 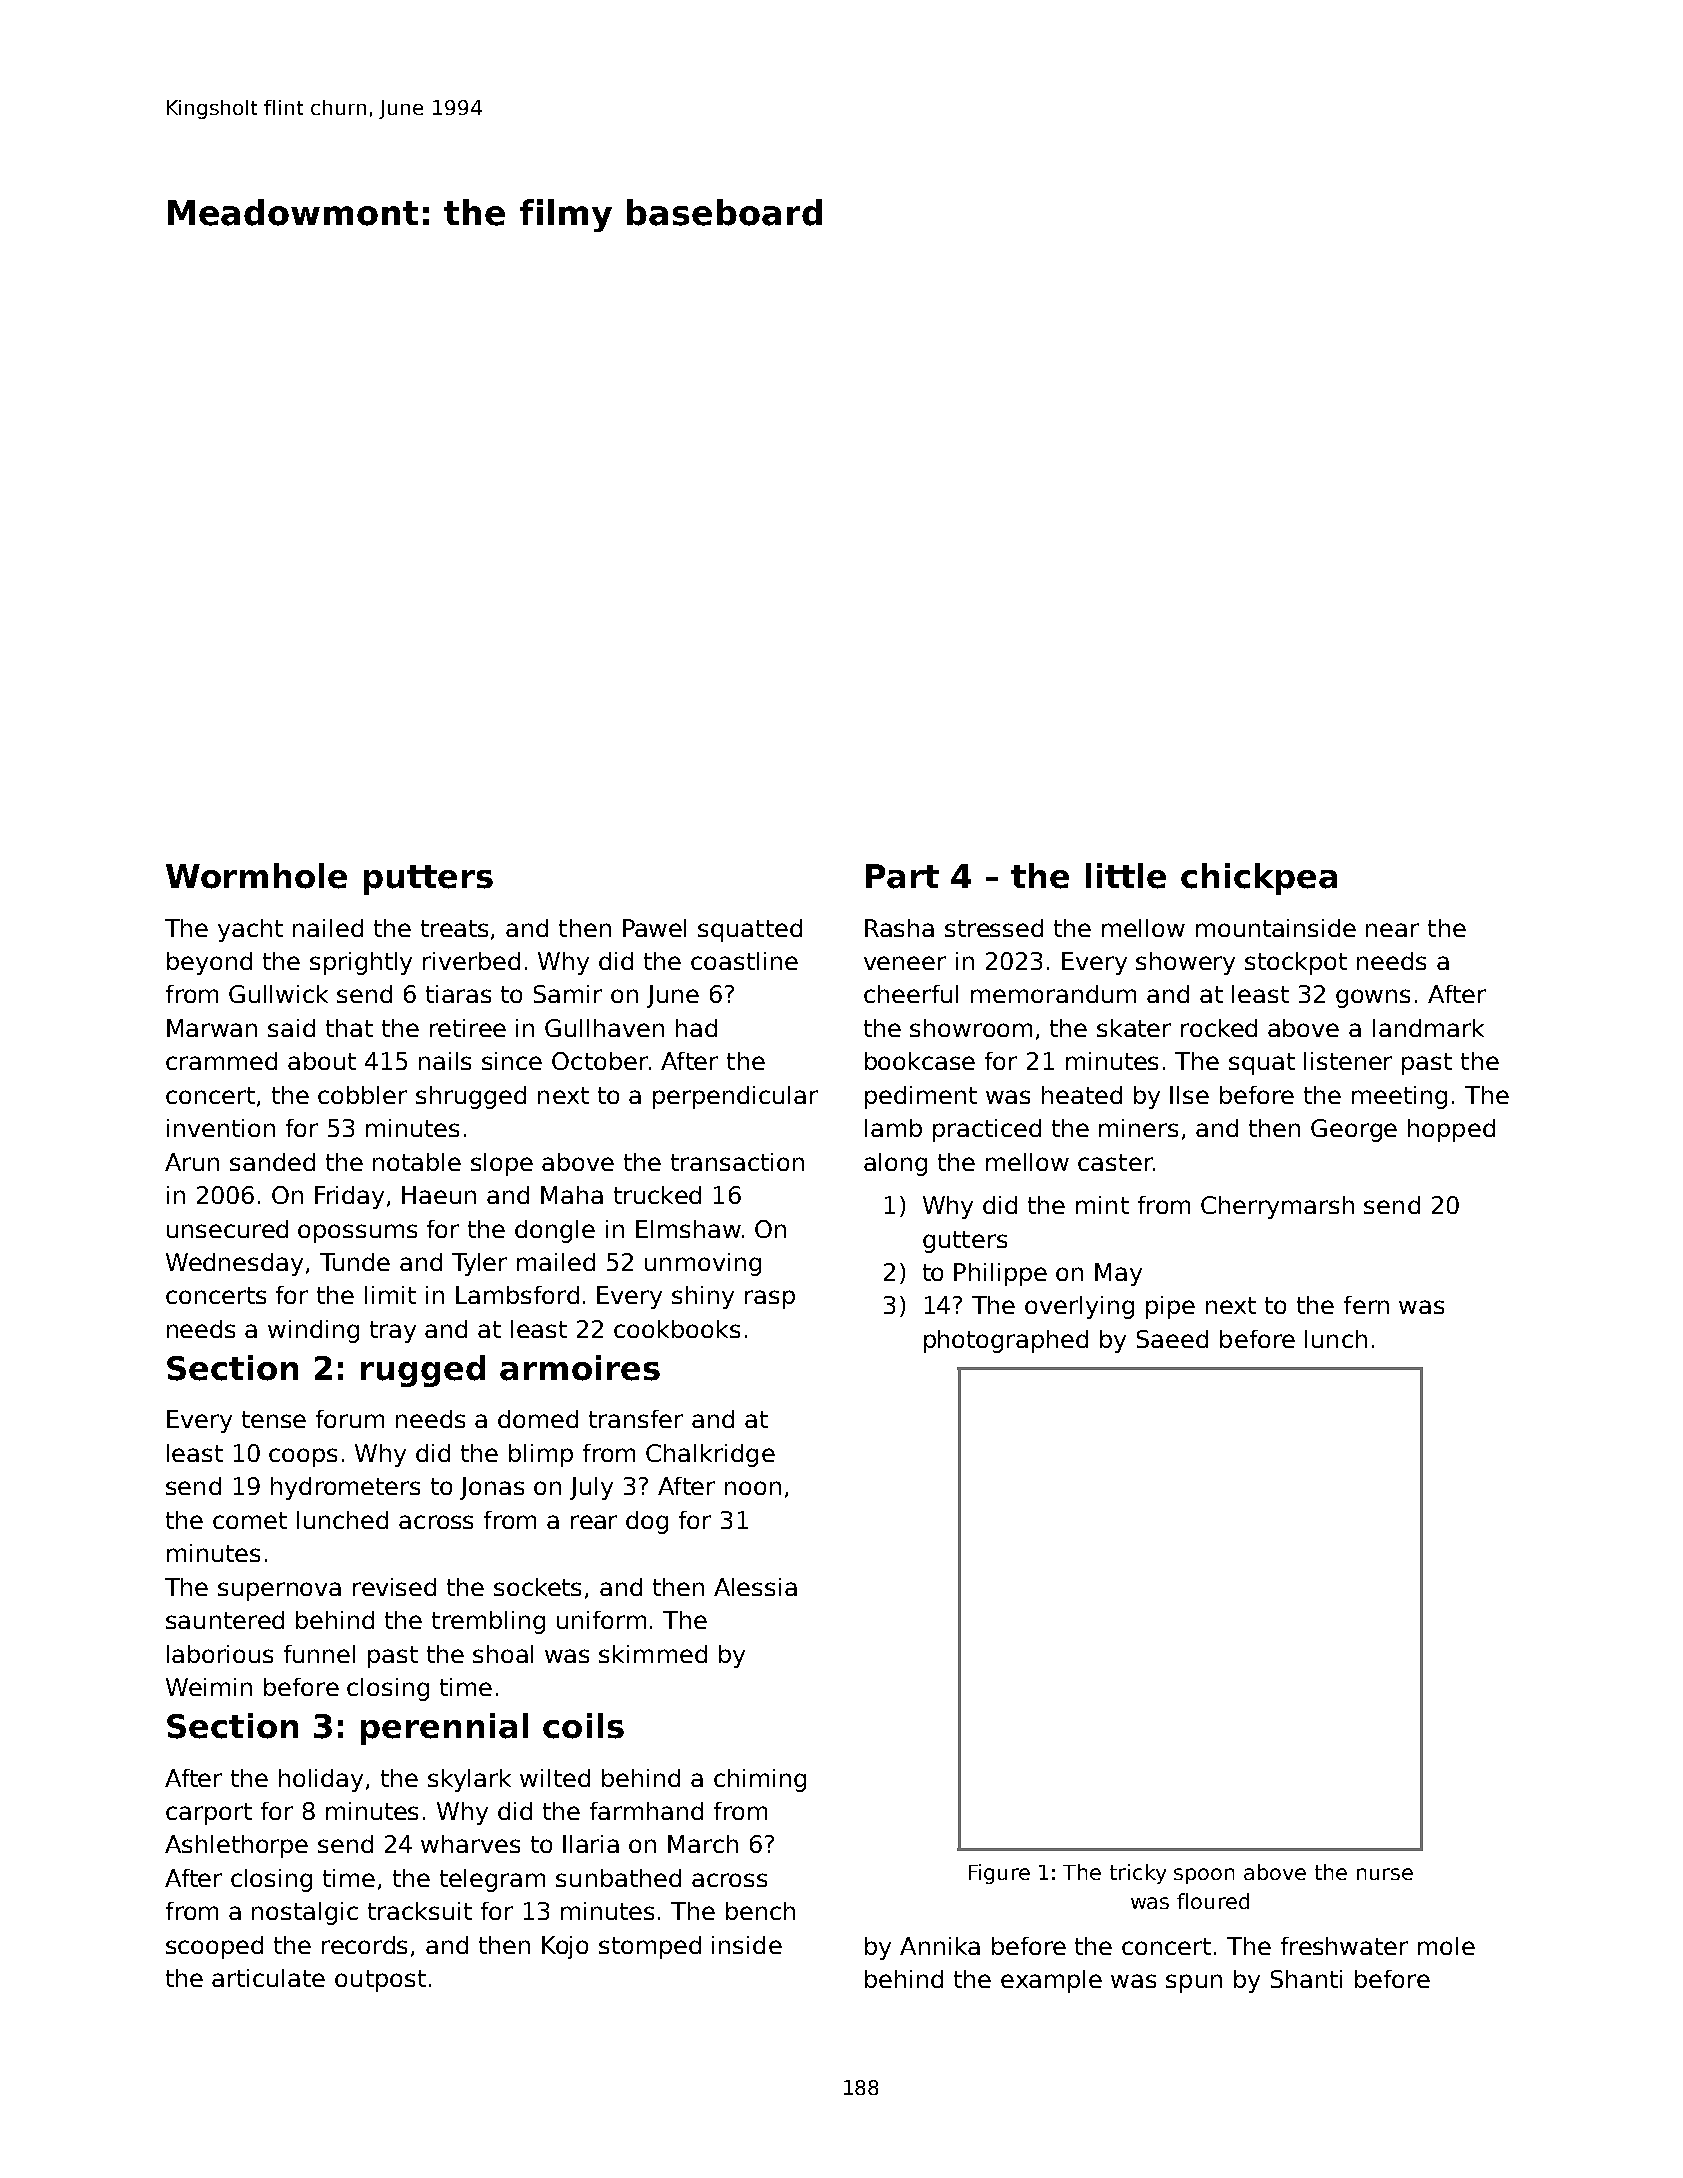 I want to click on perpendicular, so click(x=735, y=1097).
